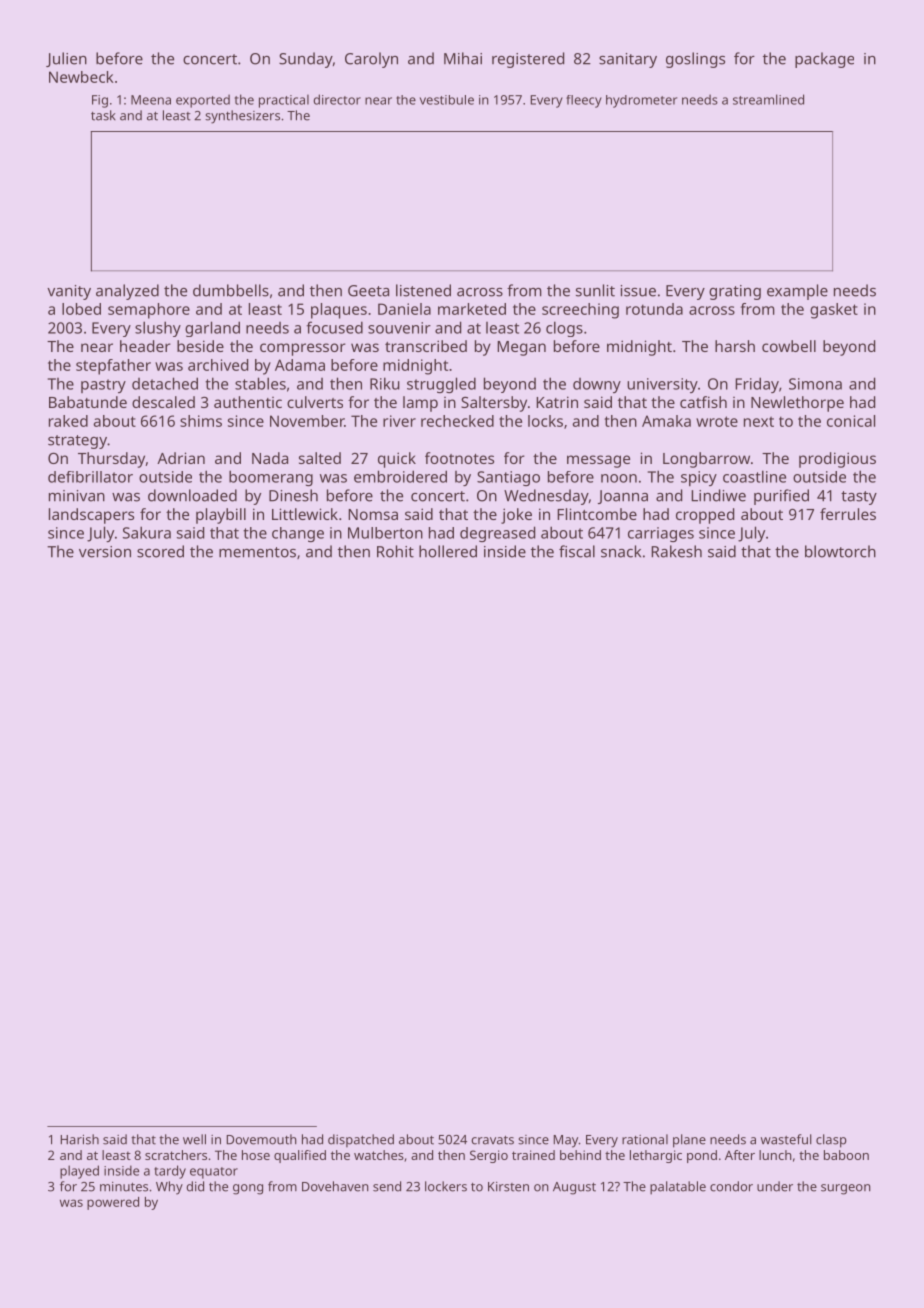 The image size is (924, 1308). I want to click on exported, so click(203, 101).
